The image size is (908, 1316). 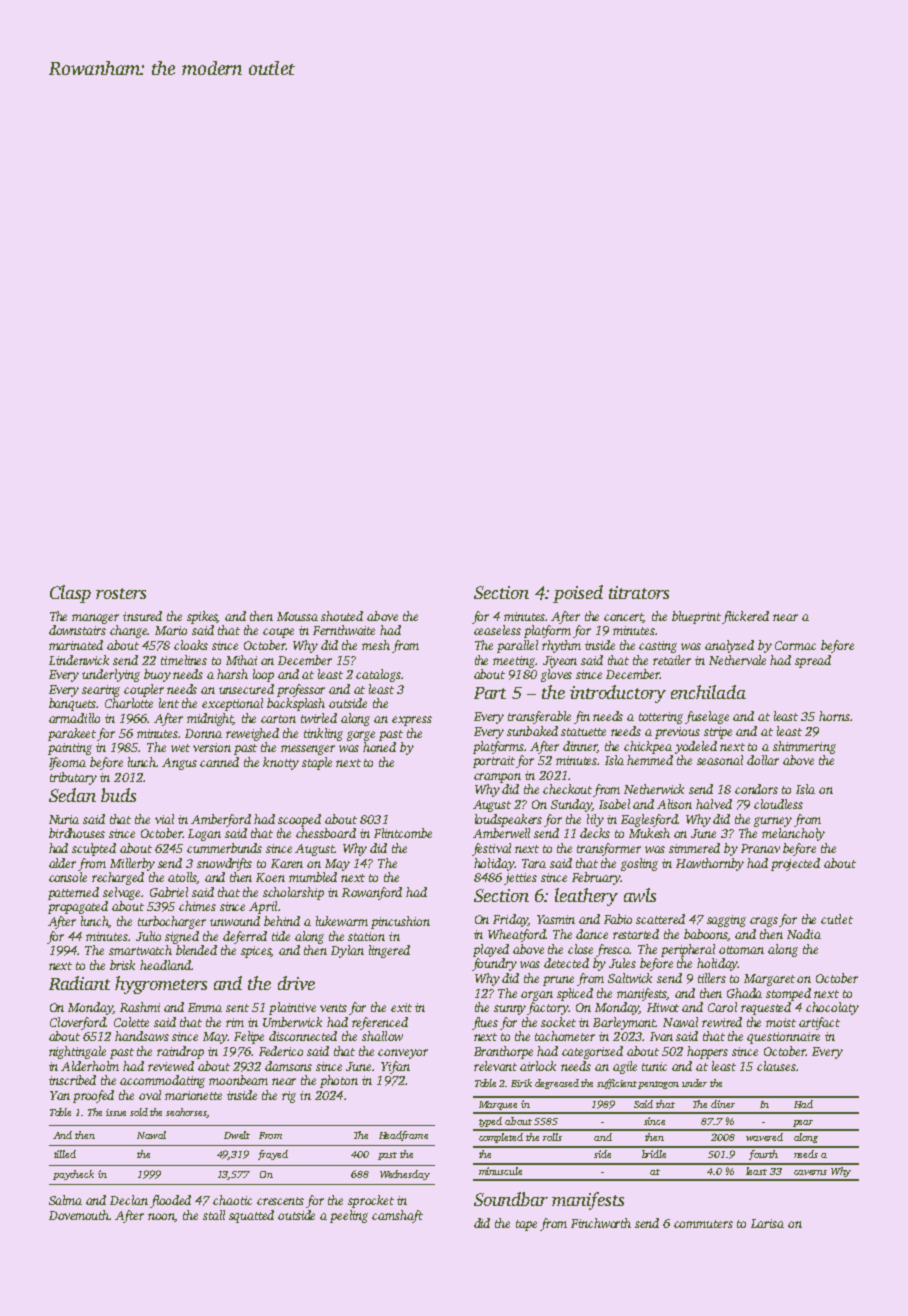 What do you see at coordinates (649, 833) in the page?
I see `Mukesh` at bounding box center [649, 833].
